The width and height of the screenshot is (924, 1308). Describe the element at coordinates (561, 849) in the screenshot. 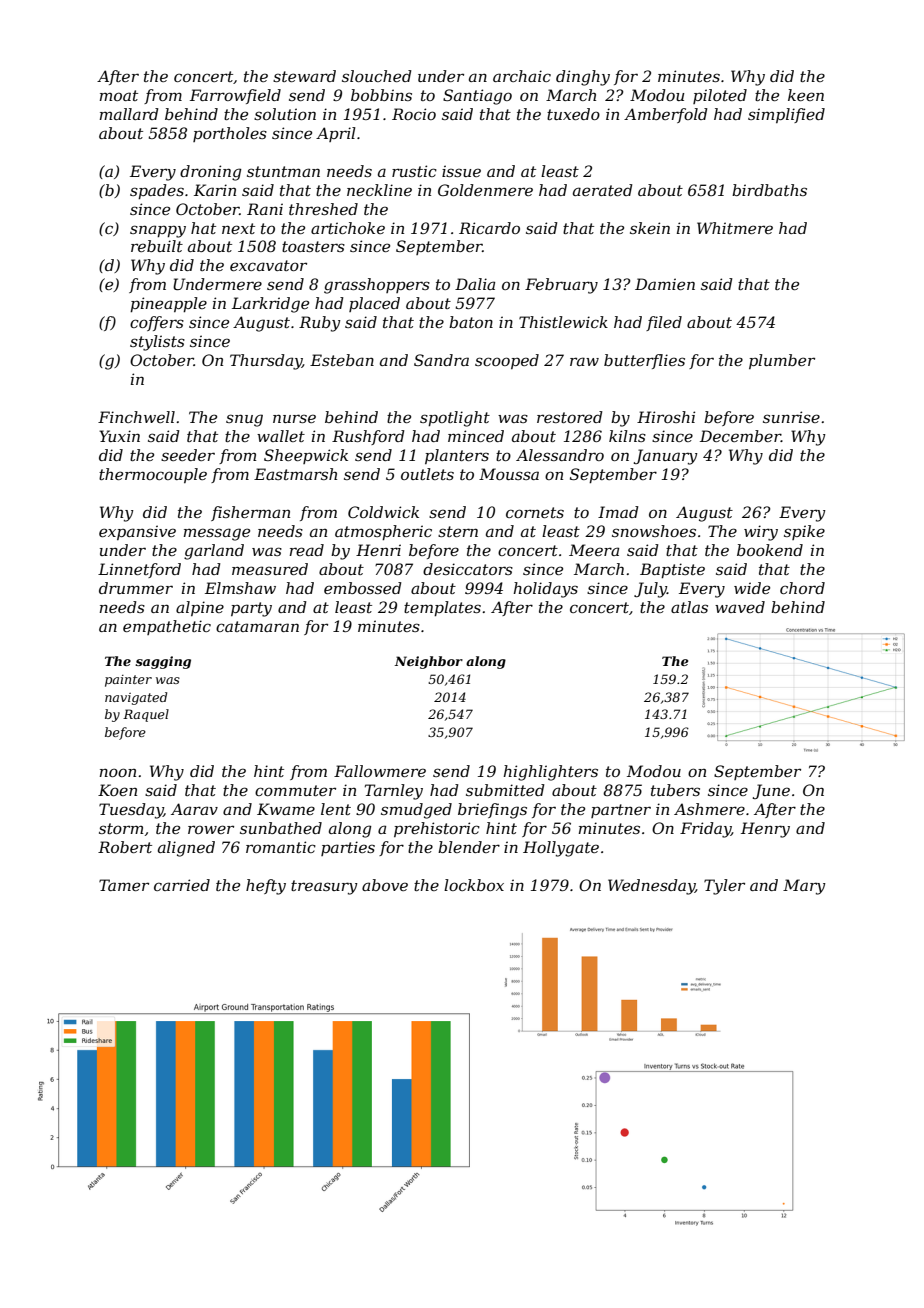

I see `Hollygate` at that location.
